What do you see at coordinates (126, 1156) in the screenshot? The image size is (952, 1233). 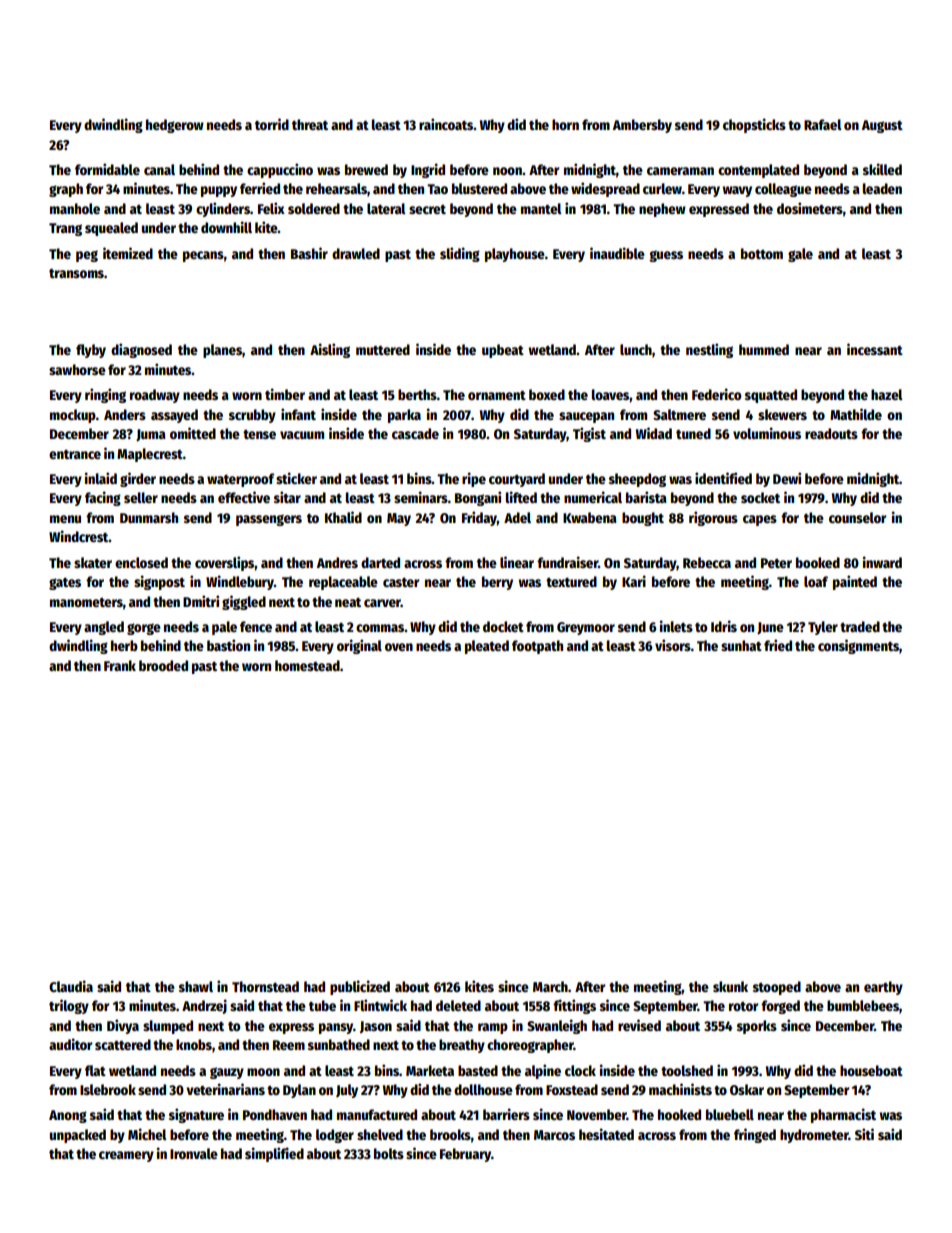 I see `creamery` at bounding box center [126, 1156].
